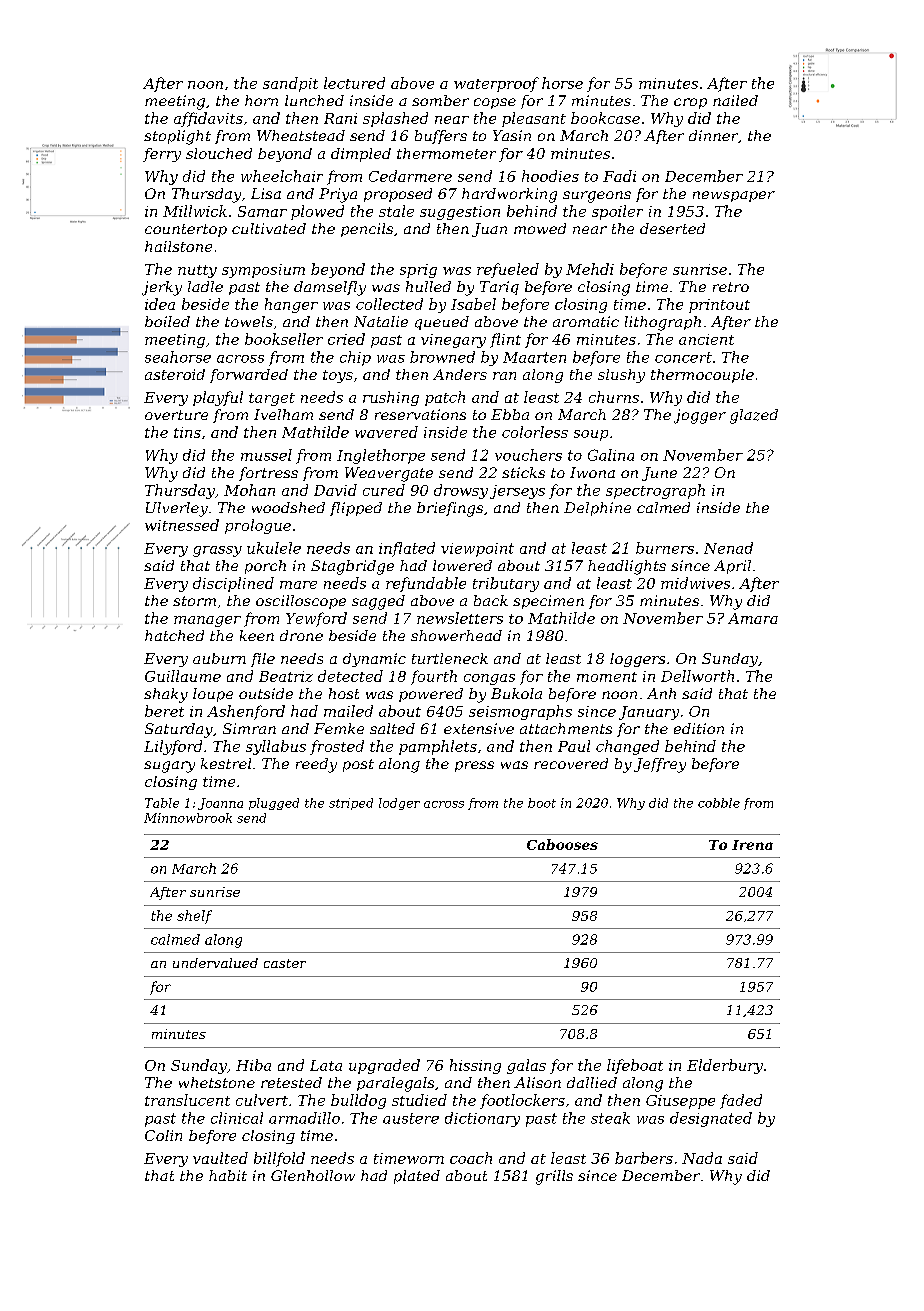 The width and height of the screenshot is (924, 1311). What do you see at coordinates (166, 695) in the screenshot?
I see `shaky` at bounding box center [166, 695].
